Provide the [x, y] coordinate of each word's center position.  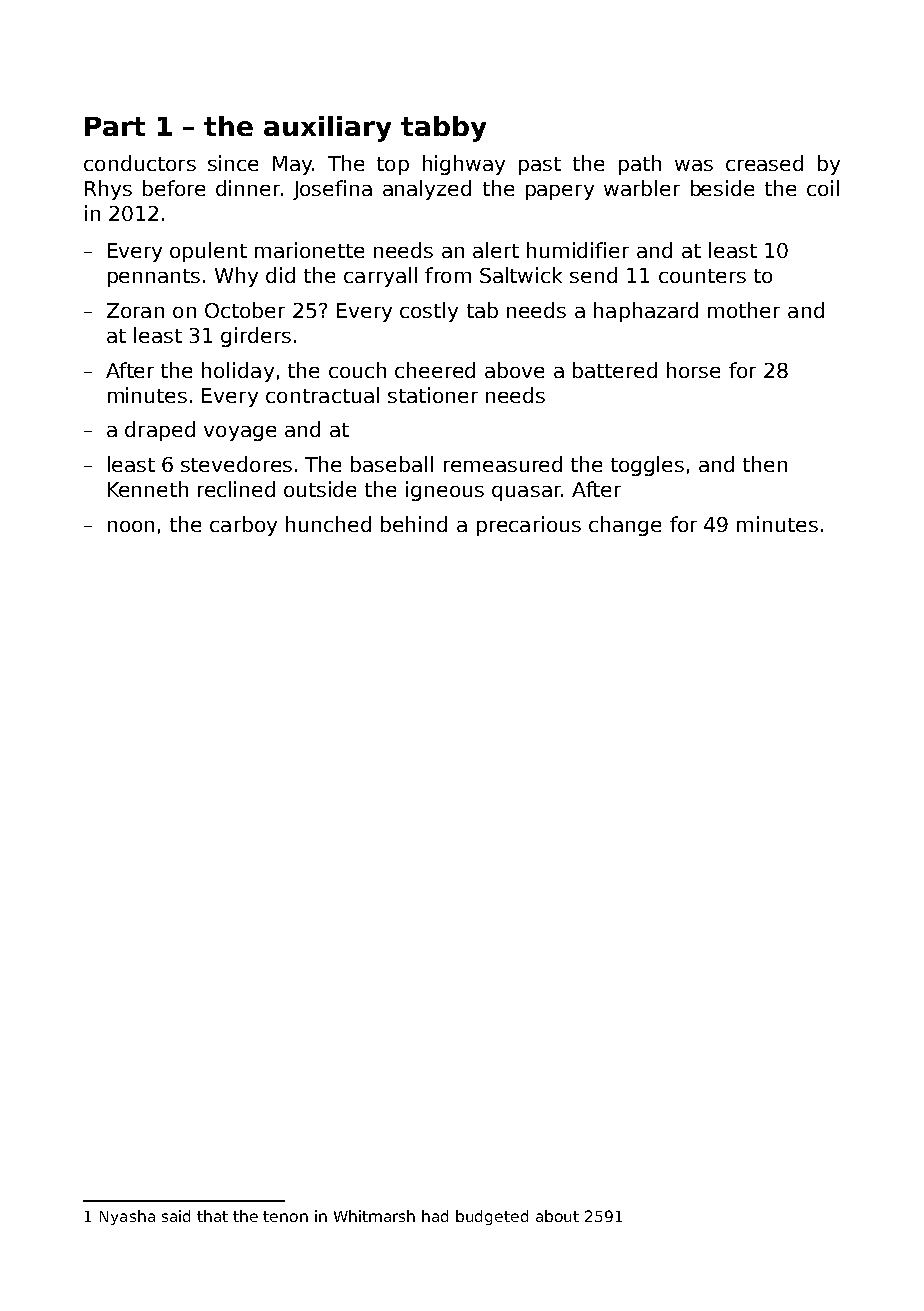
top [393, 166]
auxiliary [327, 129]
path [640, 165]
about [557, 1216]
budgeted [492, 1217]
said [176, 1216]
